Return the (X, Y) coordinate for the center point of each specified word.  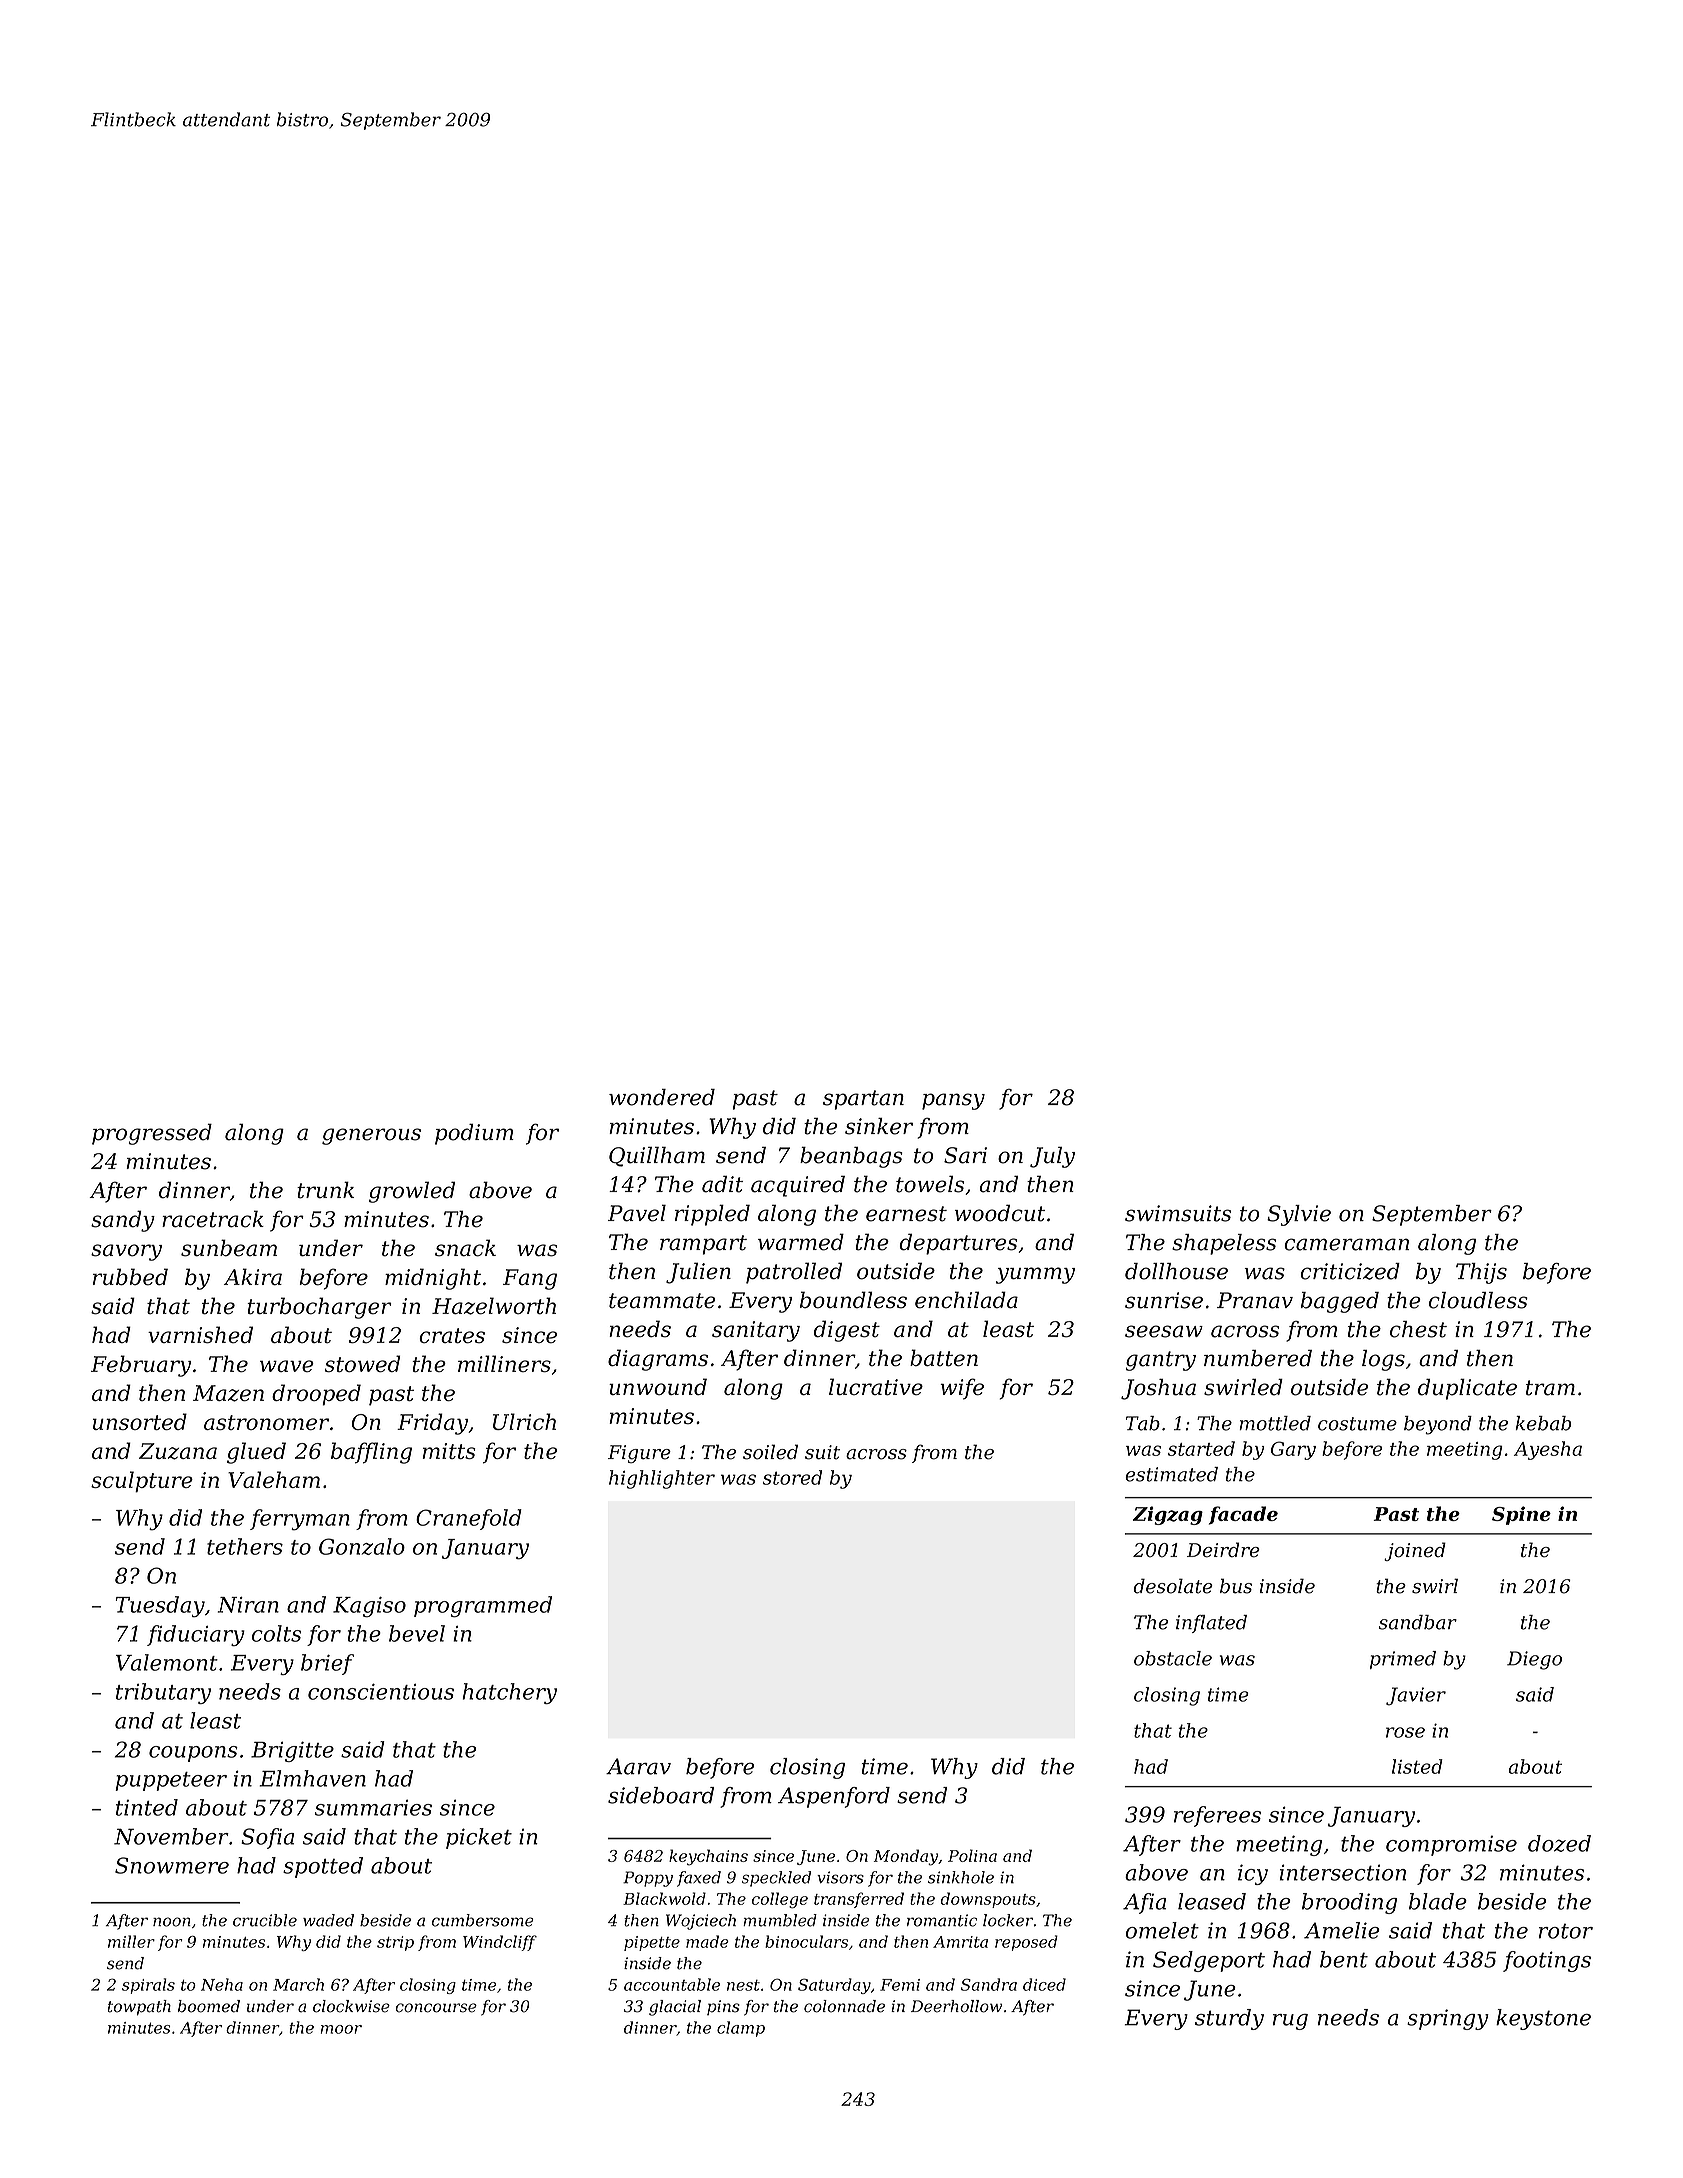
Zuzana (178, 1451)
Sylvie (1299, 1215)
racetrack (213, 1219)
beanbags (851, 1157)
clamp (741, 2029)
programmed (483, 1606)
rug (1290, 2022)
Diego (1534, 1660)
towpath (139, 2008)
